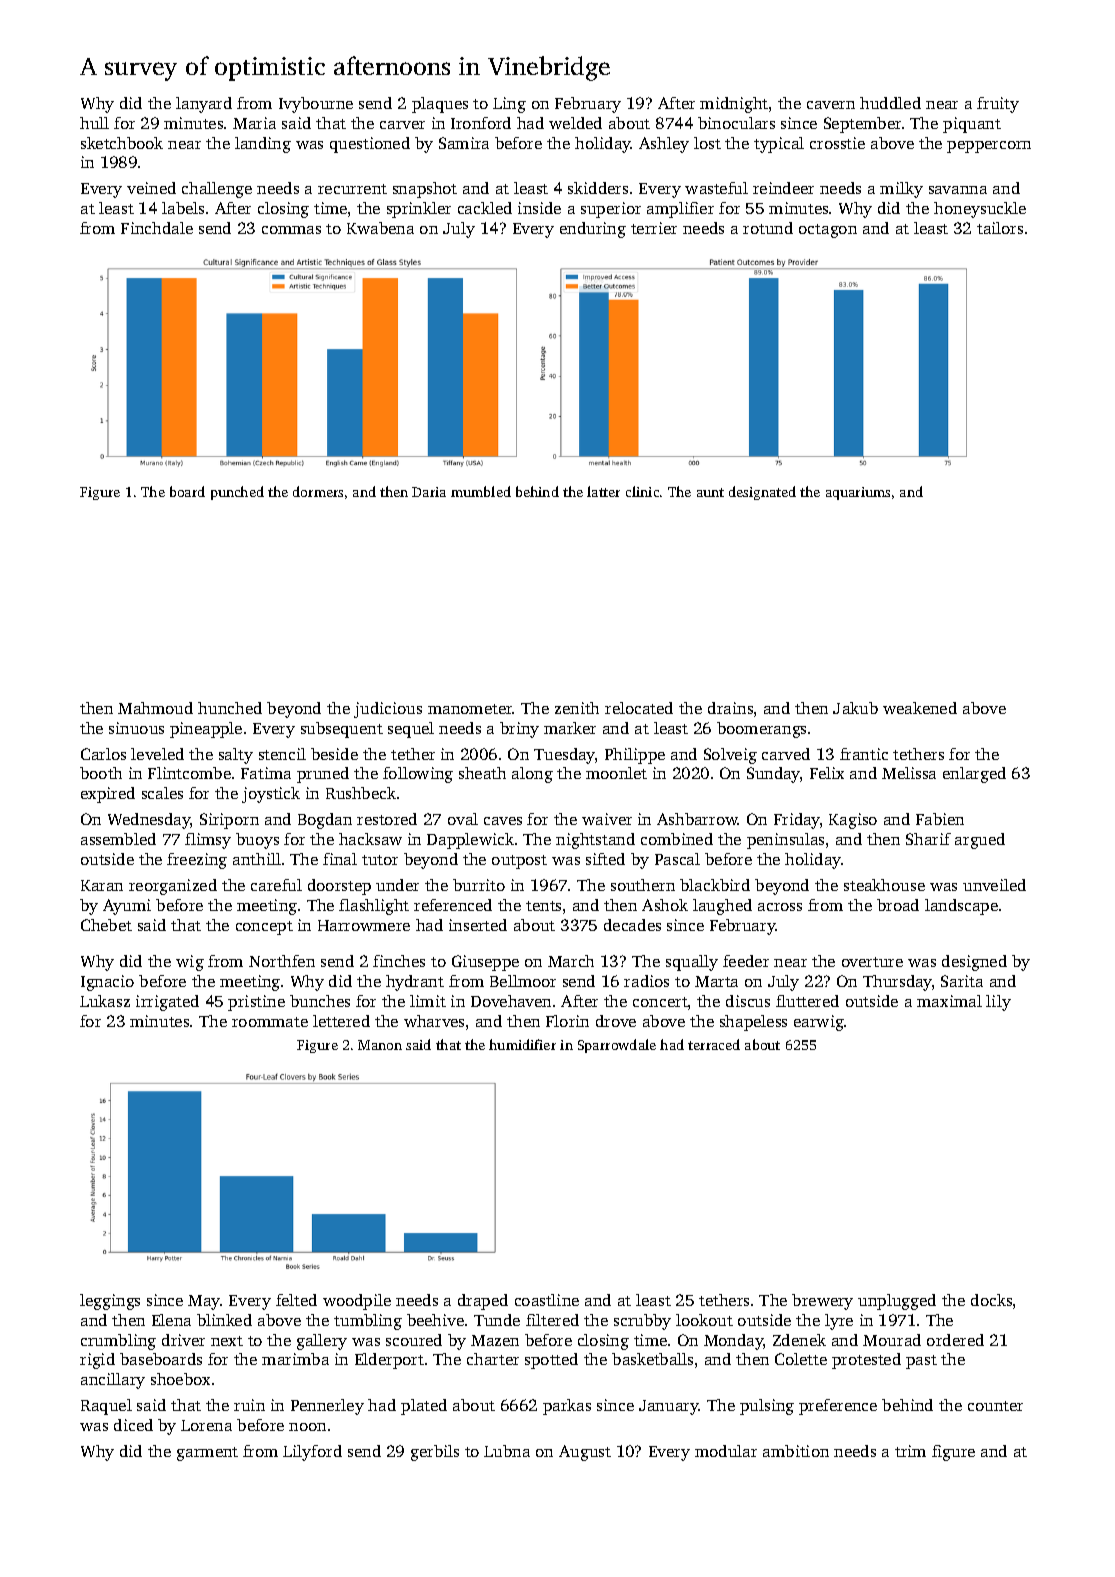 The height and width of the screenshot is (1577, 1115). I want to click on blinked, so click(224, 1320).
